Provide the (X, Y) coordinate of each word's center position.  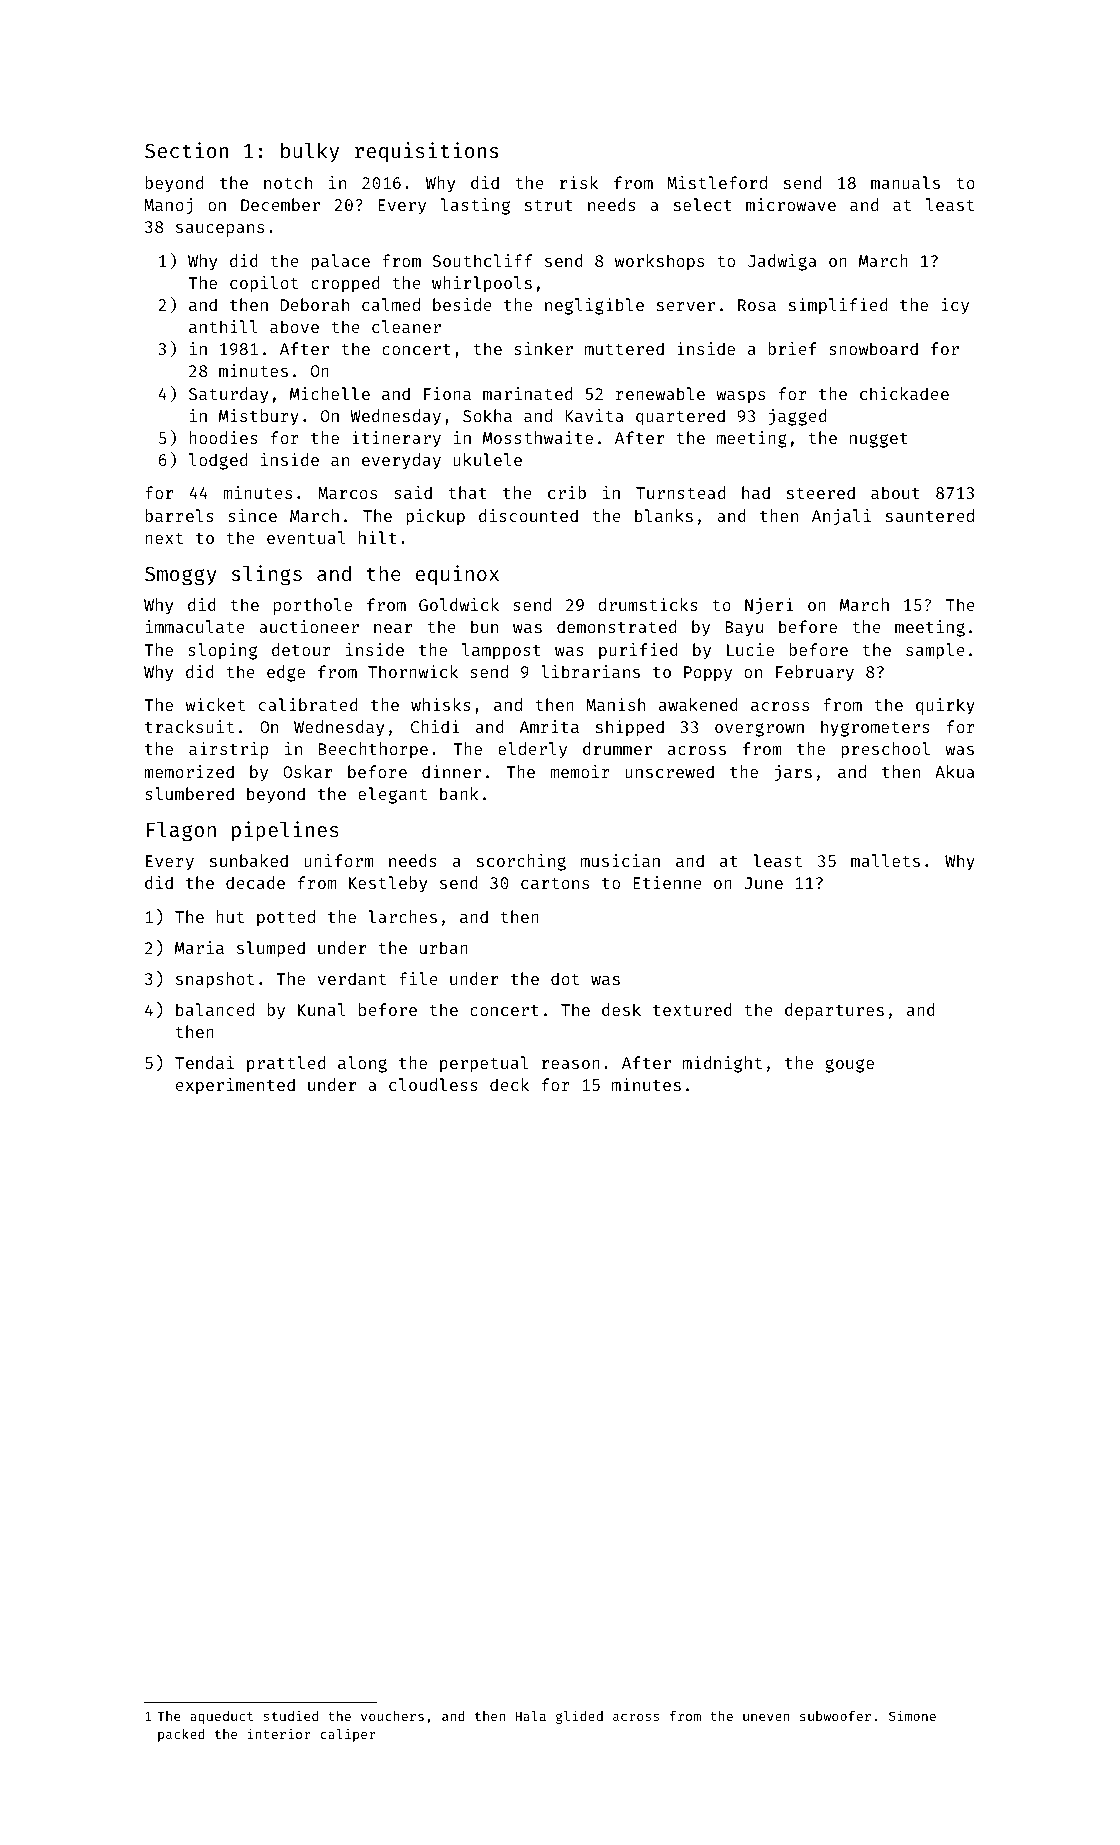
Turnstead (680, 492)
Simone (912, 1715)
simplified (838, 306)
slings (267, 575)
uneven (766, 1717)
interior (279, 1733)
